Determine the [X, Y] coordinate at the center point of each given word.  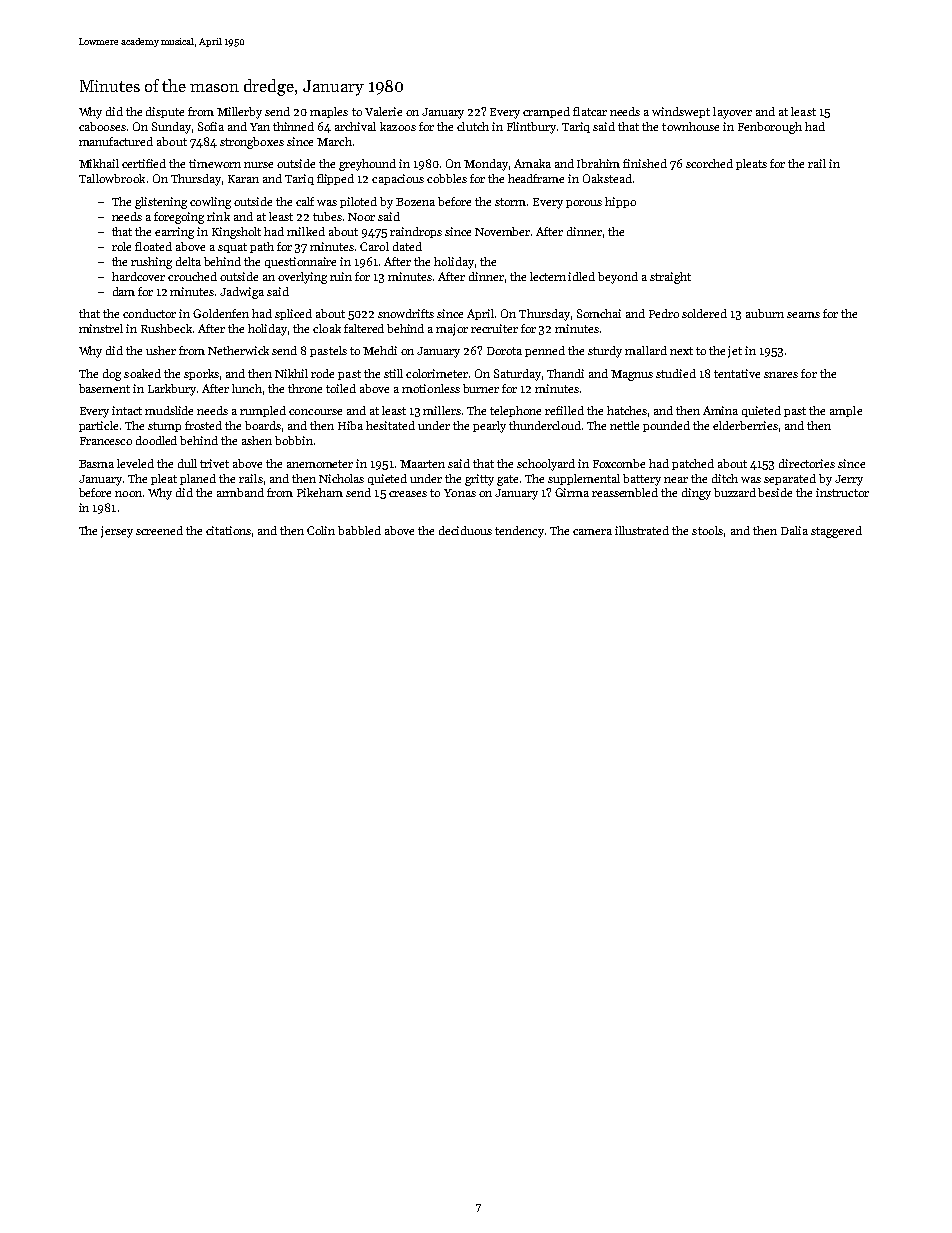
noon [128, 494]
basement [104, 388]
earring [174, 233]
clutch [473, 126]
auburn [765, 313]
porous [584, 204]
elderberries [745, 425]
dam [124, 291]
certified [144, 163]
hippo [620, 202]
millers [442, 410]
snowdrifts [406, 313]
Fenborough [770, 128]
